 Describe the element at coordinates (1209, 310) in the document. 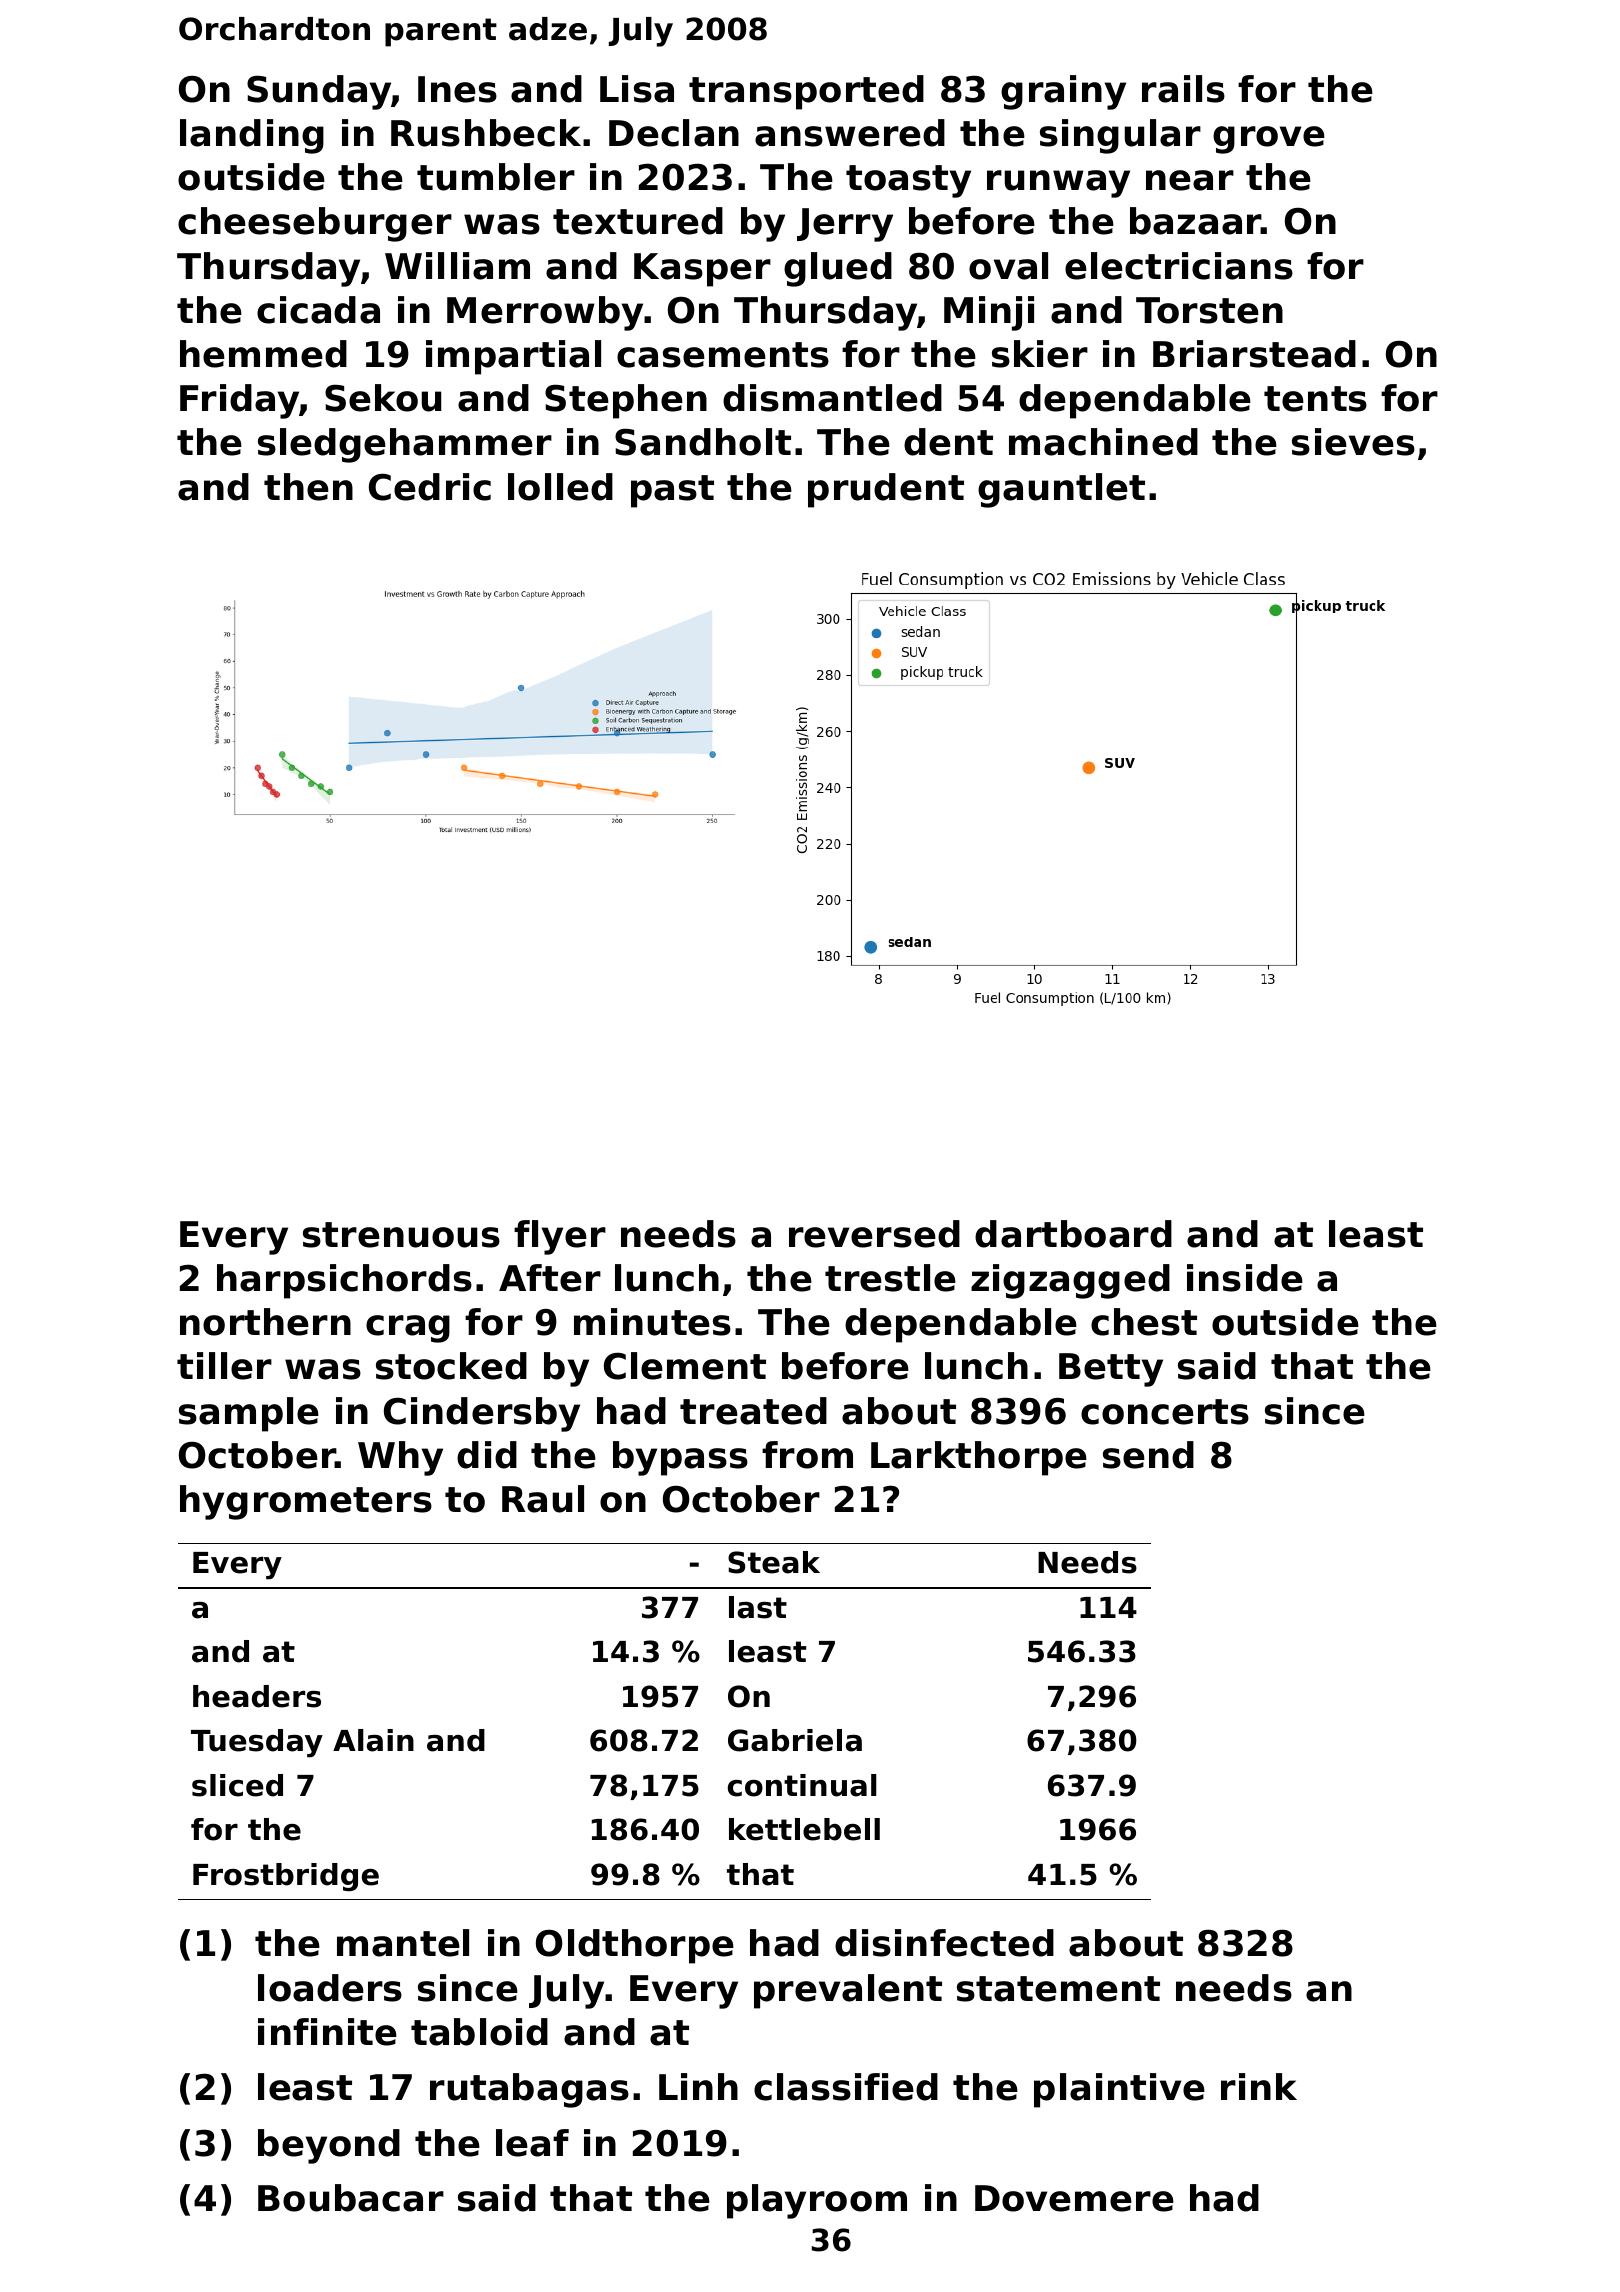

I see `Torsten` at that location.
